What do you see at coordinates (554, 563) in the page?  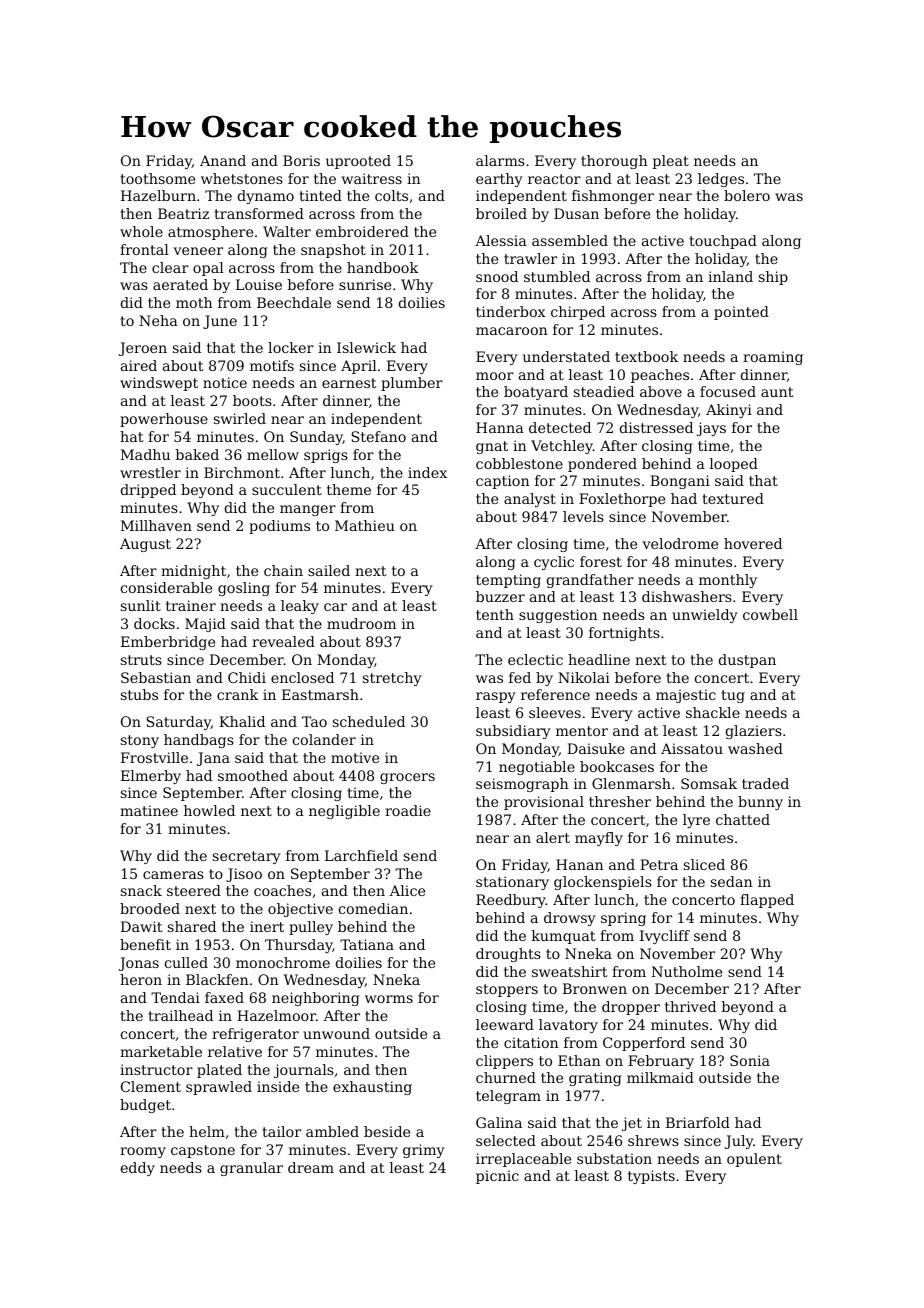 I see `cyclic` at bounding box center [554, 563].
